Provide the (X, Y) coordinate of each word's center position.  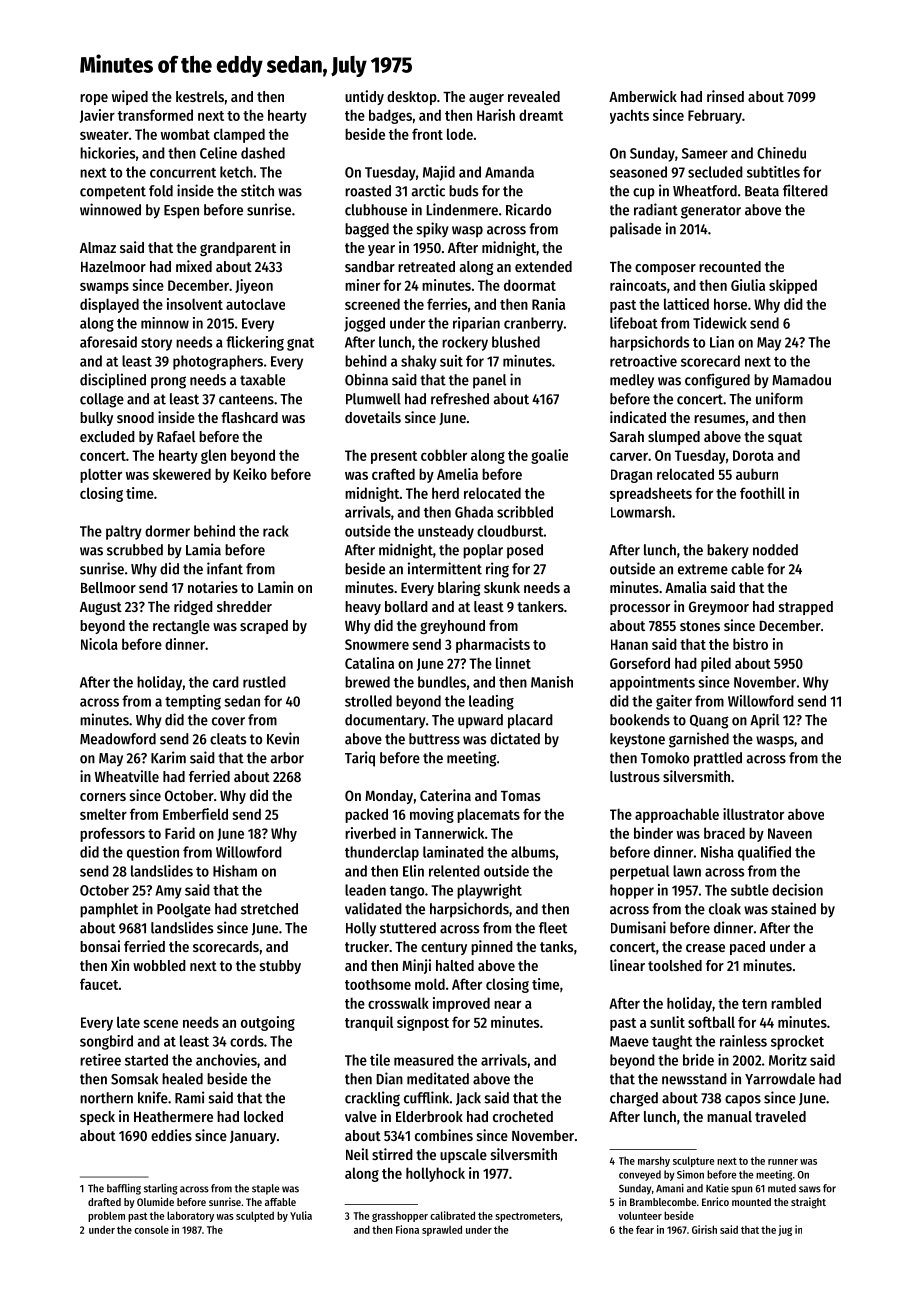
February (715, 116)
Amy (168, 892)
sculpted (255, 1216)
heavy (363, 608)
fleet (553, 928)
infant (225, 568)
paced (747, 948)
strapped (806, 608)
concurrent (183, 173)
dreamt (541, 115)
